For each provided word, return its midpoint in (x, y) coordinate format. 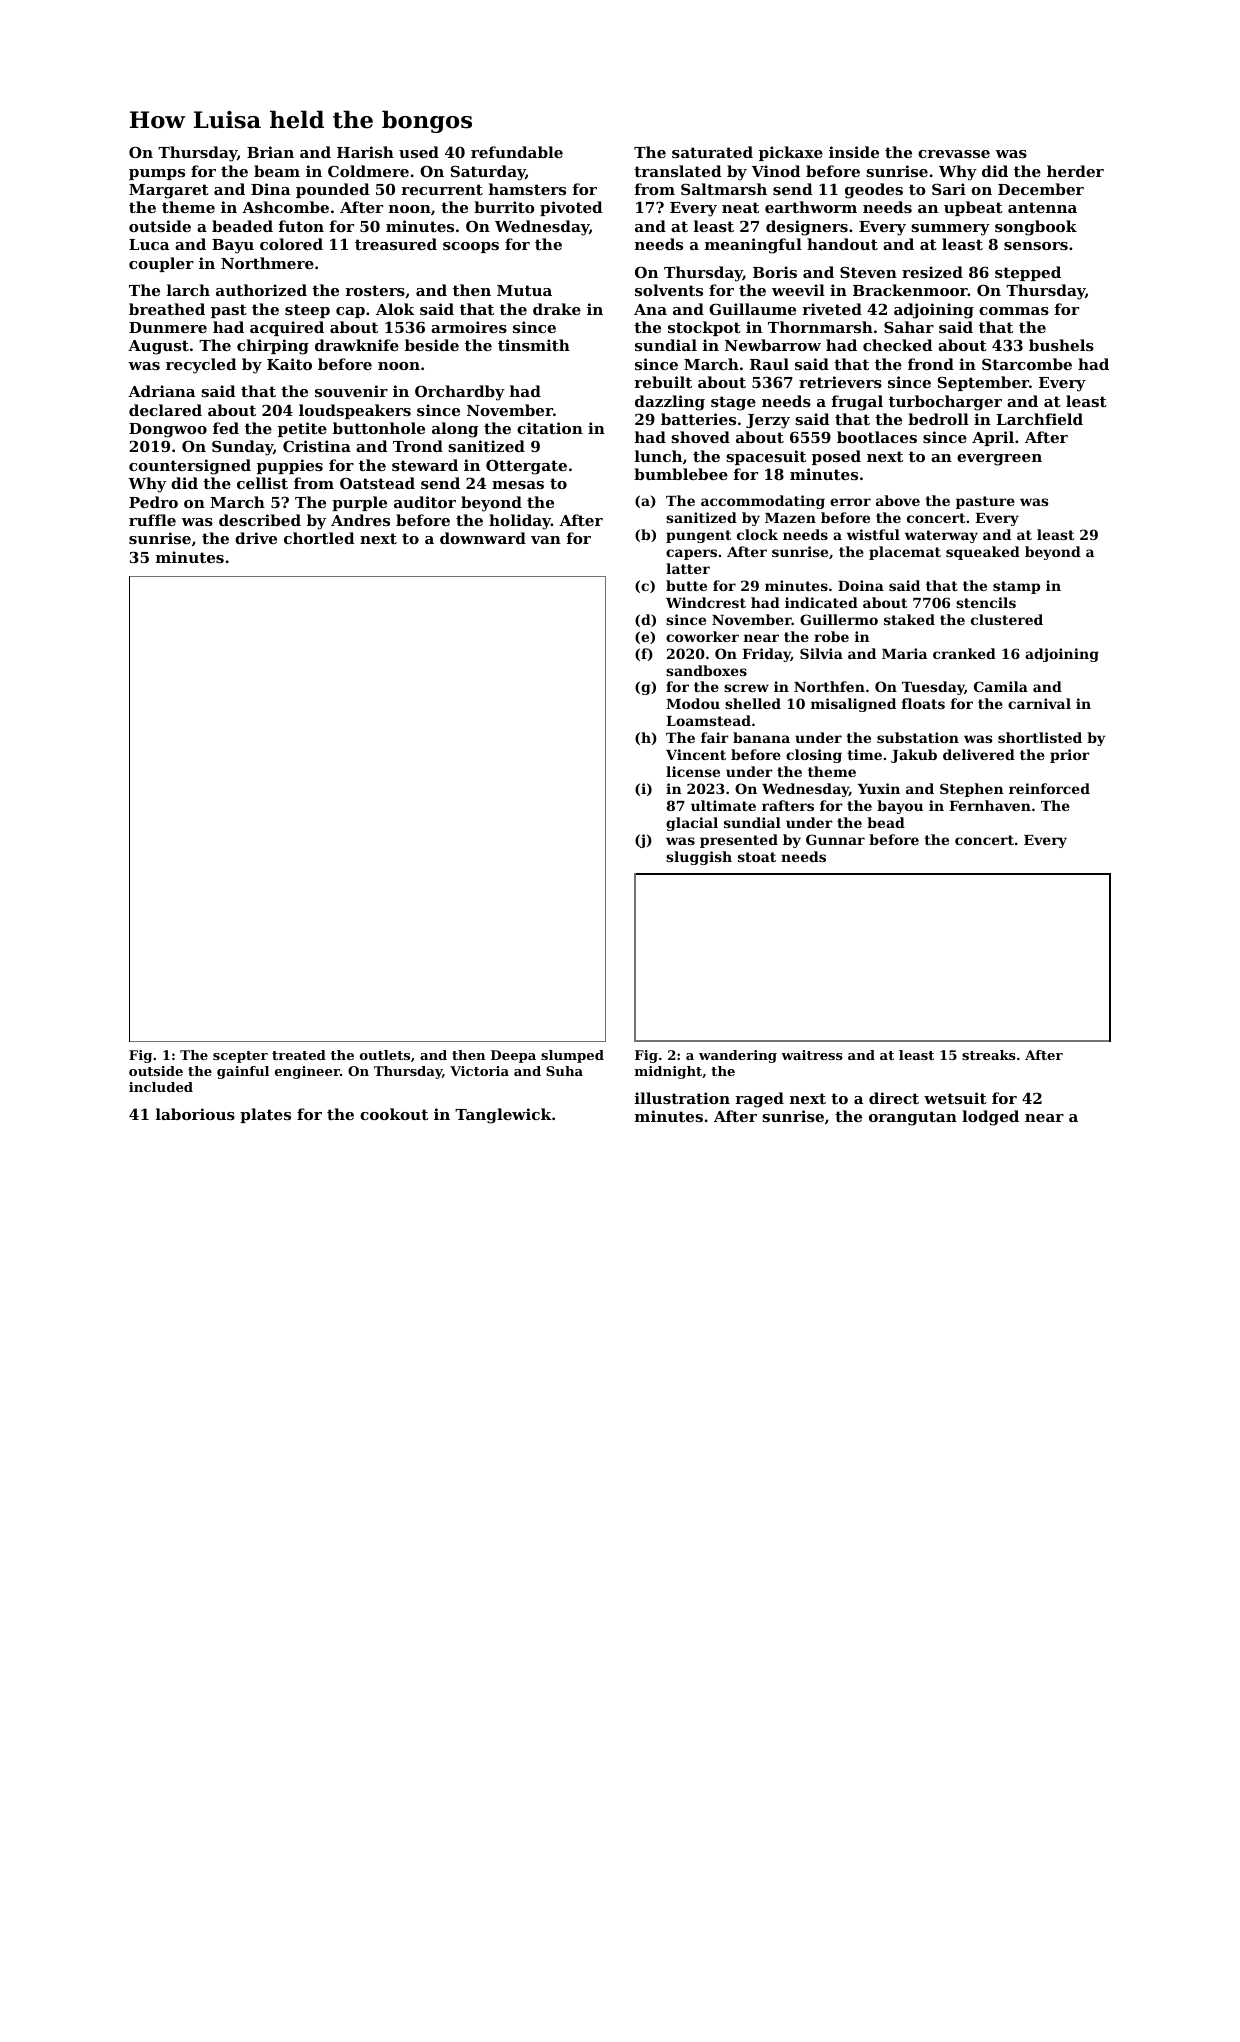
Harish (365, 152)
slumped (572, 1056)
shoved (700, 437)
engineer (307, 1072)
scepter (240, 1057)
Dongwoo (168, 430)
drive (256, 538)
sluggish (699, 858)
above (898, 500)
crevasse (954, 154)
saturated (712, 152)
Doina (861, 585)
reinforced (1049, 788)
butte (686, 585)
